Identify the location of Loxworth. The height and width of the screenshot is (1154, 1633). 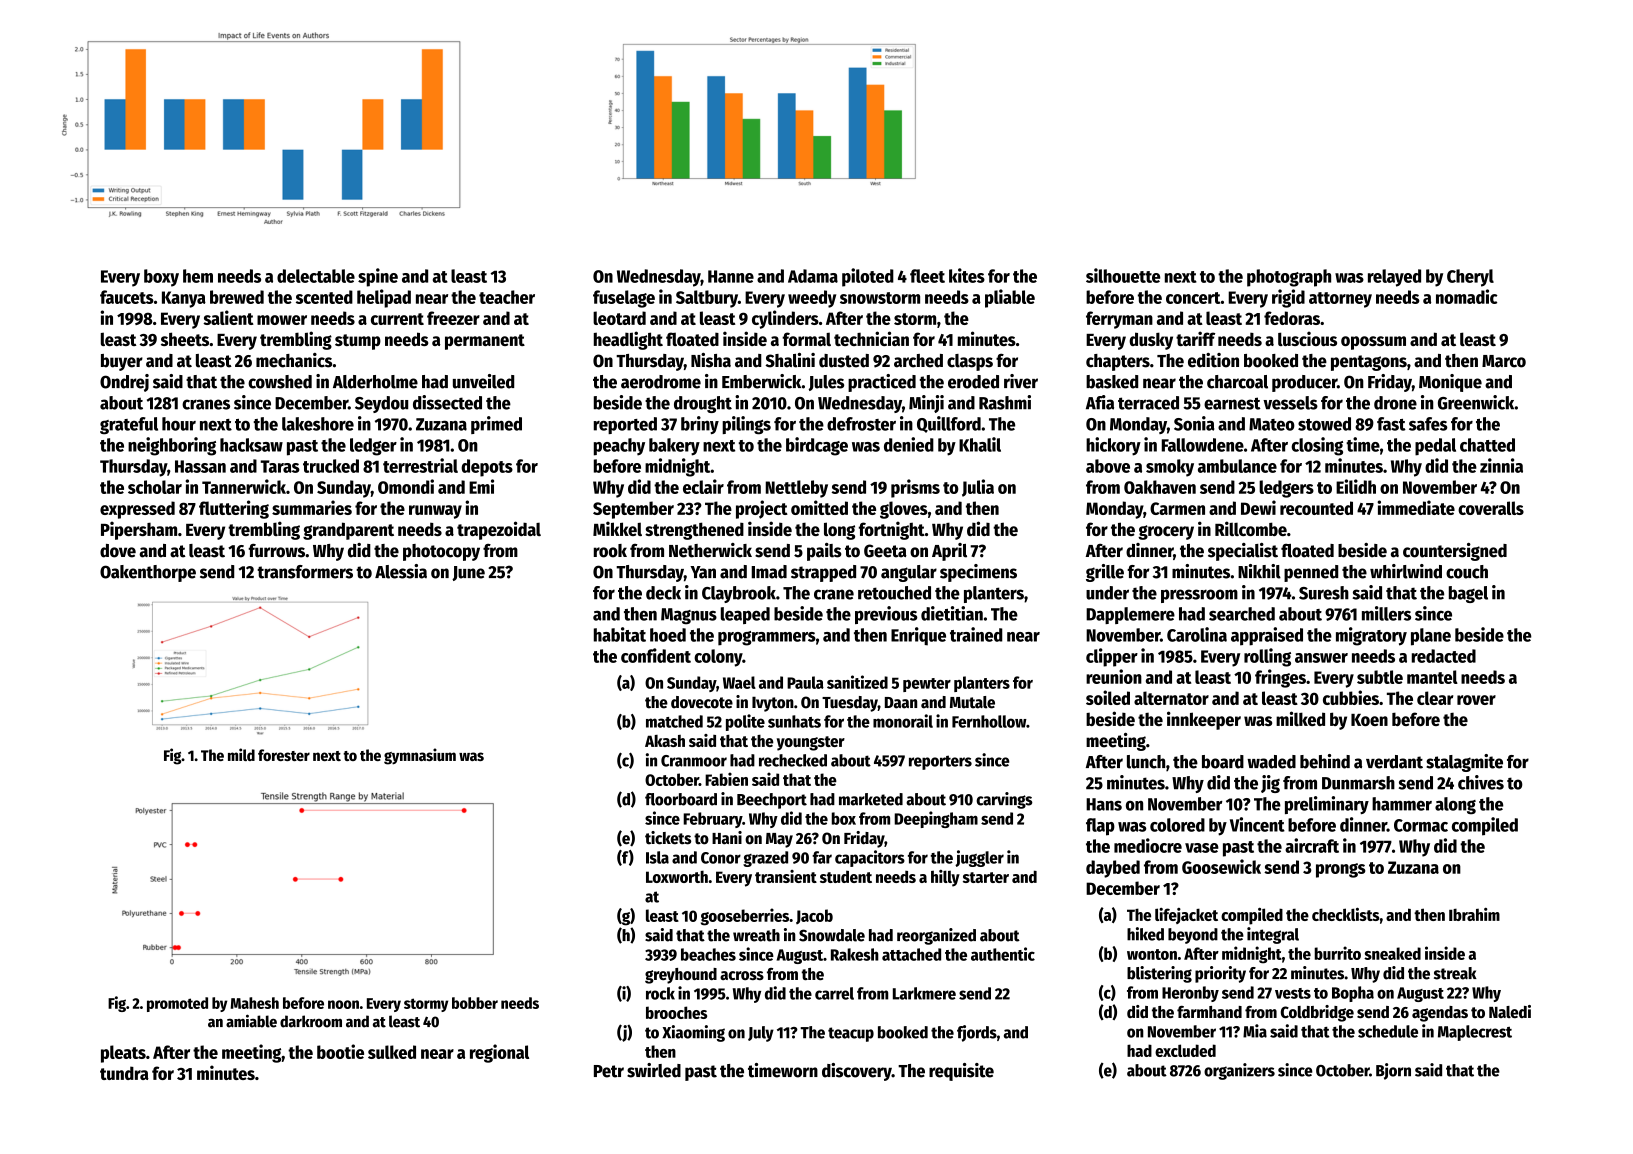
(677, 876).
